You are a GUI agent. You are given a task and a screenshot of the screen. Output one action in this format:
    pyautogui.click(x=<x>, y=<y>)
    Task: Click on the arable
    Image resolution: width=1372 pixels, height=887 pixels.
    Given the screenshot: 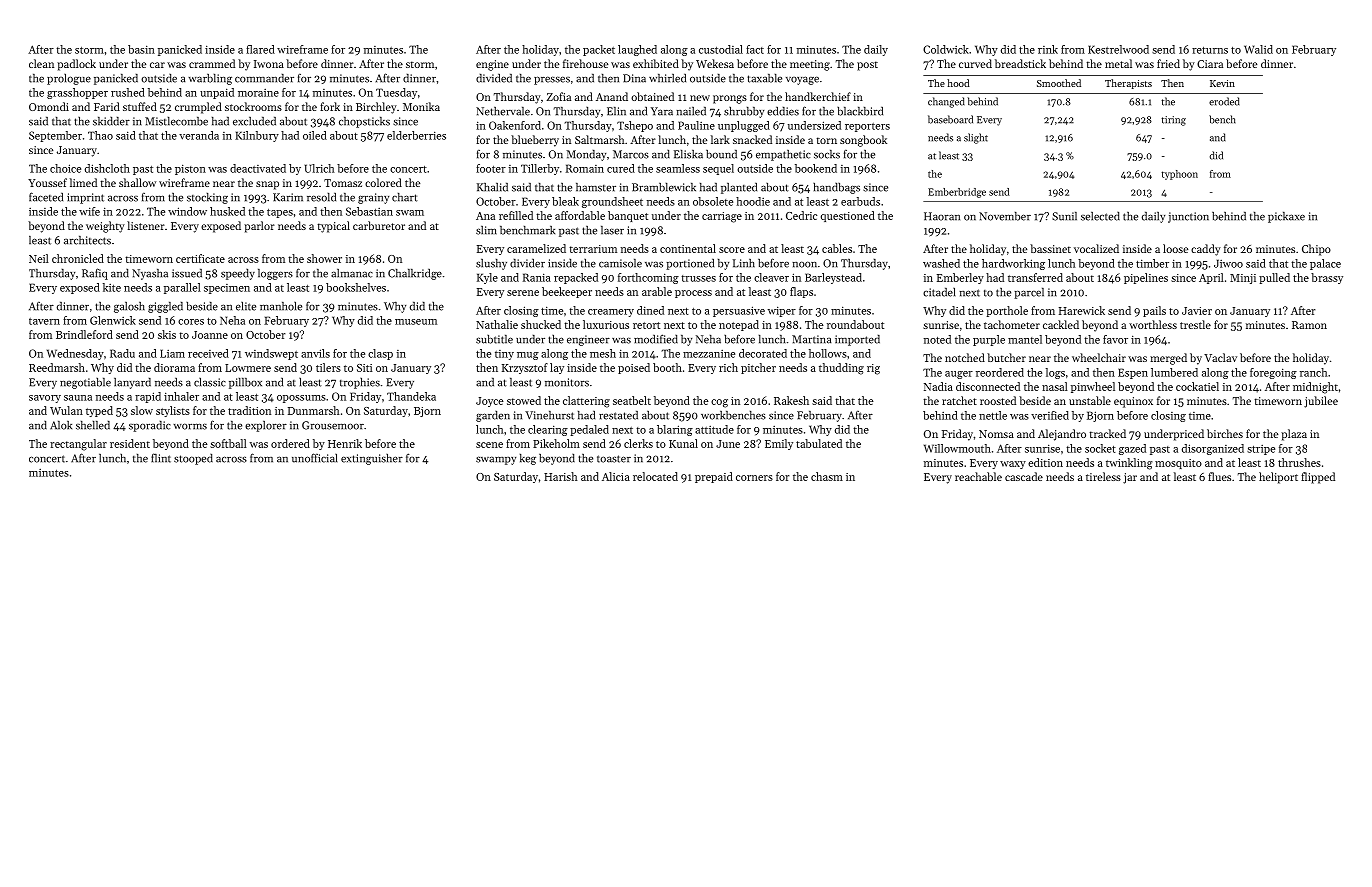 What is the action you would take?
    pyautogui.click(x=657, y=291)
